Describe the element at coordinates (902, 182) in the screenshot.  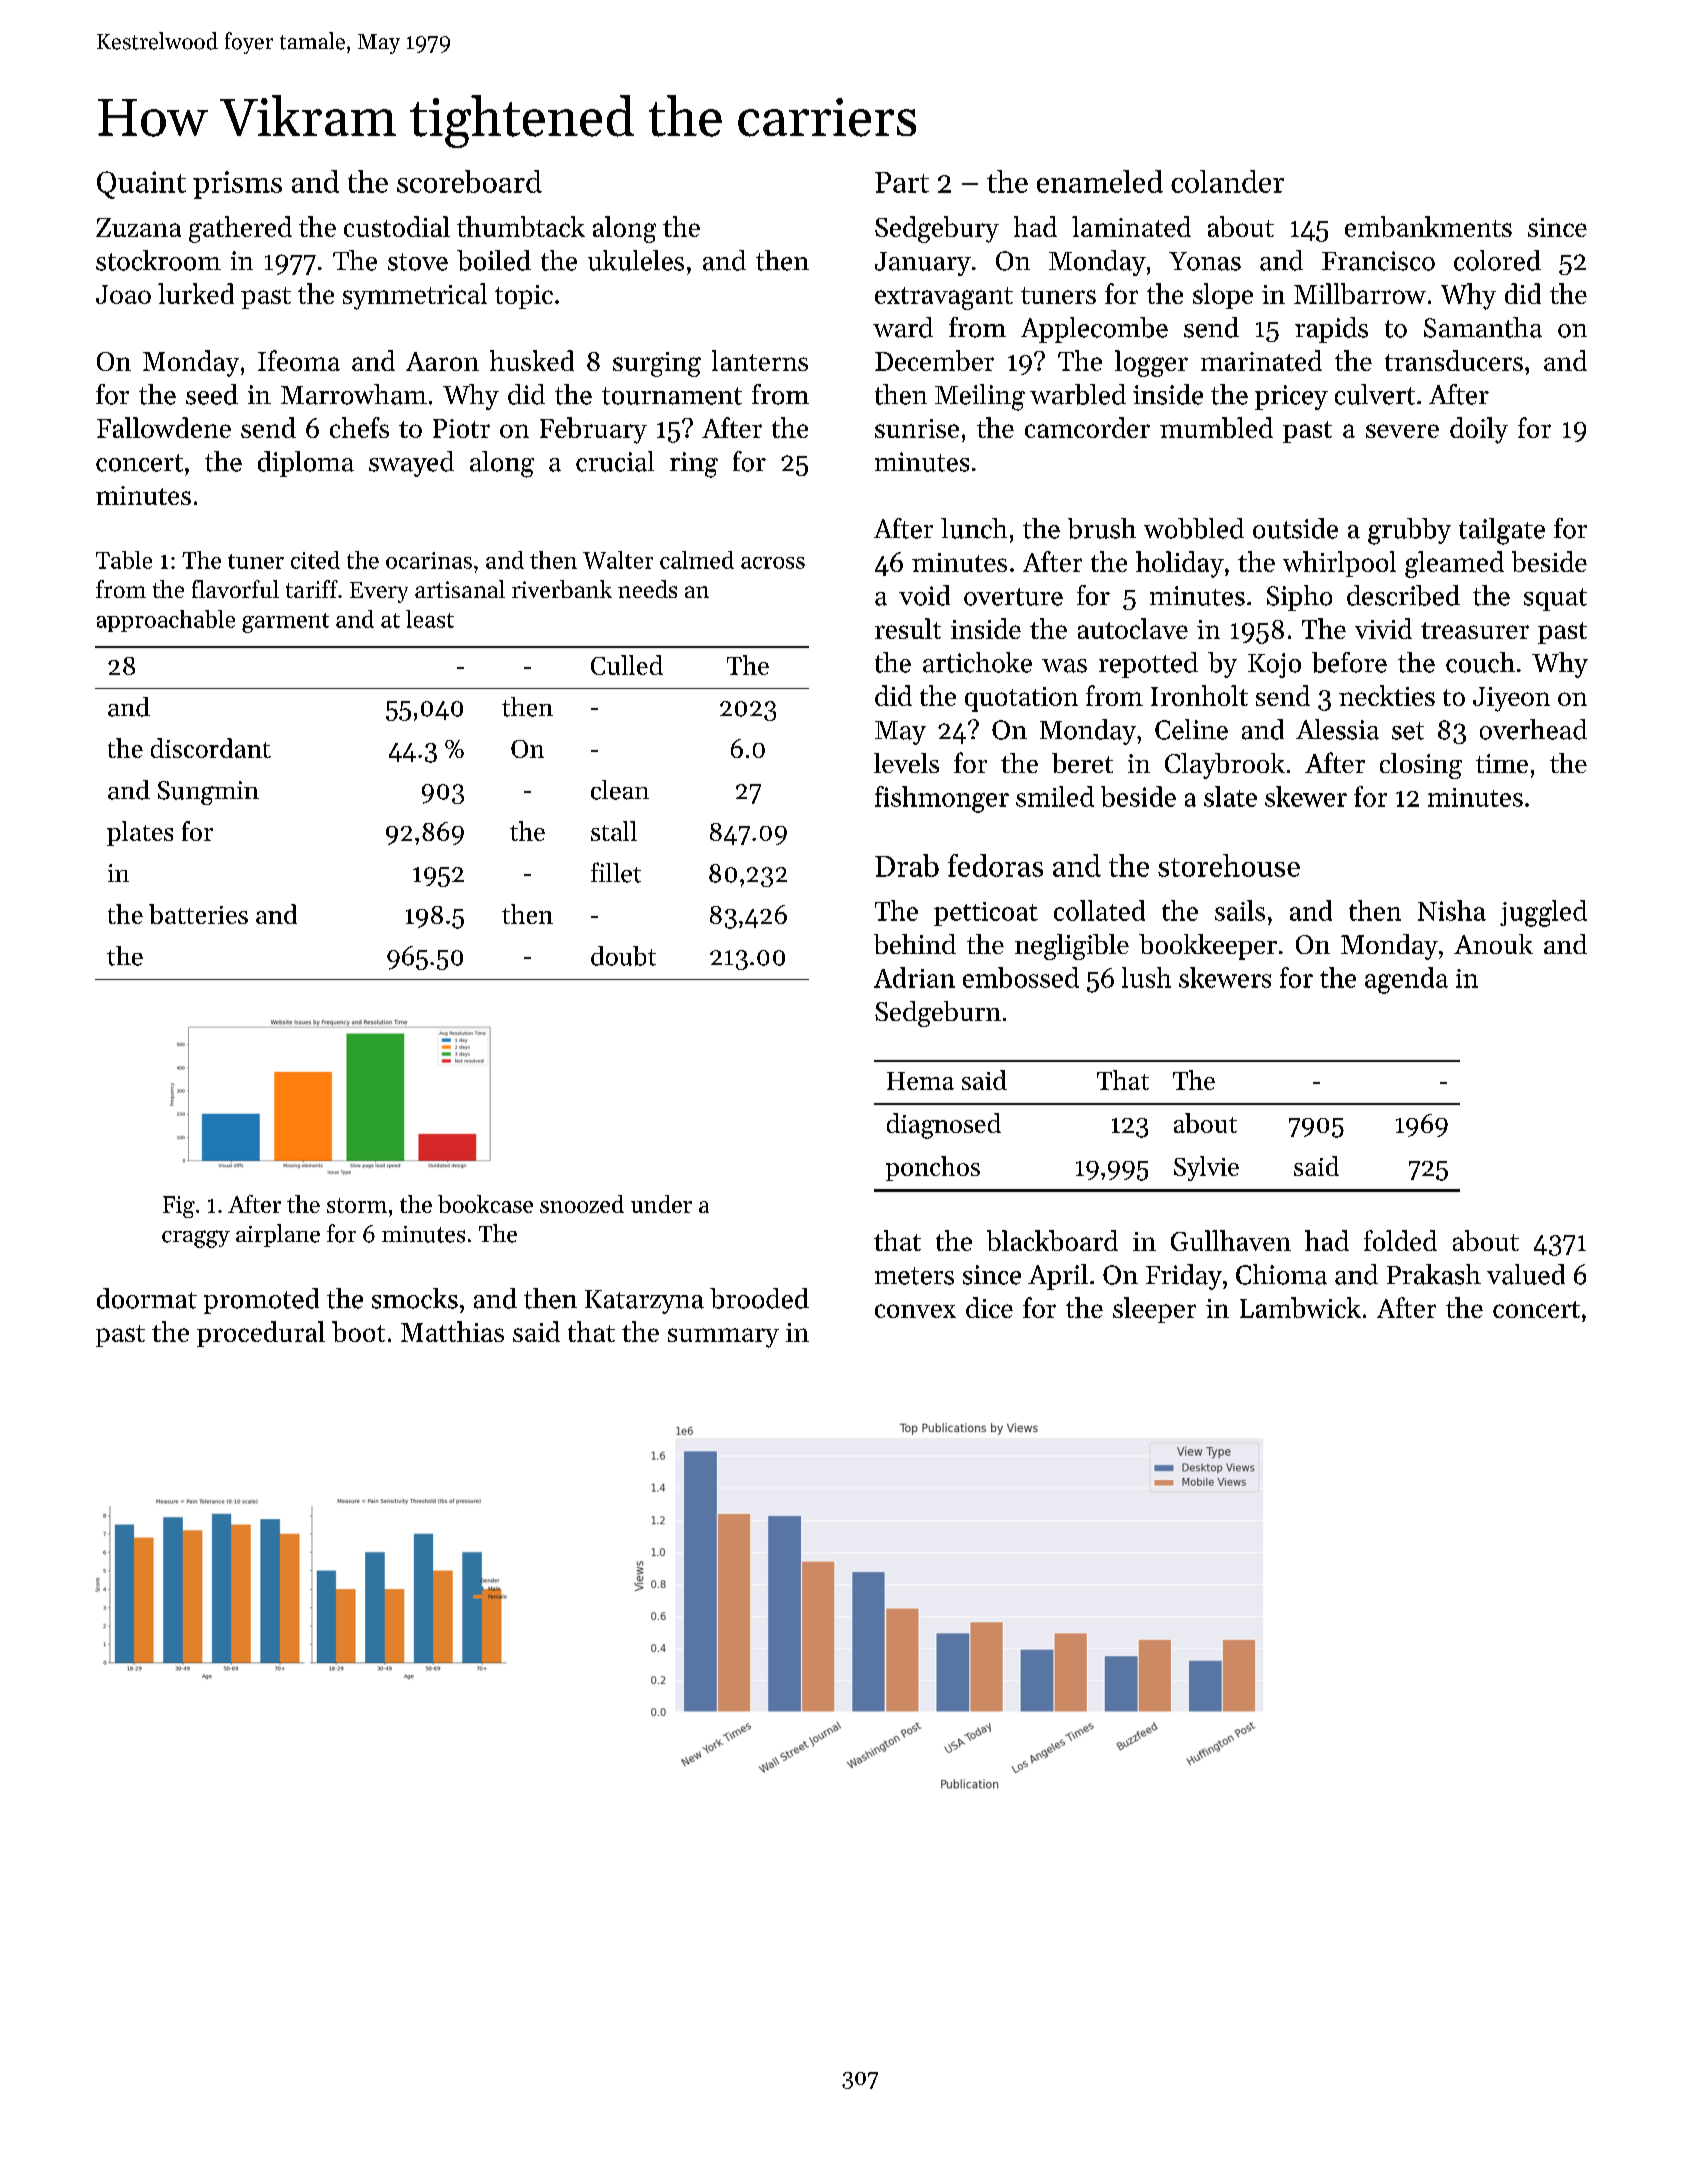
I see `Part` at that location.
